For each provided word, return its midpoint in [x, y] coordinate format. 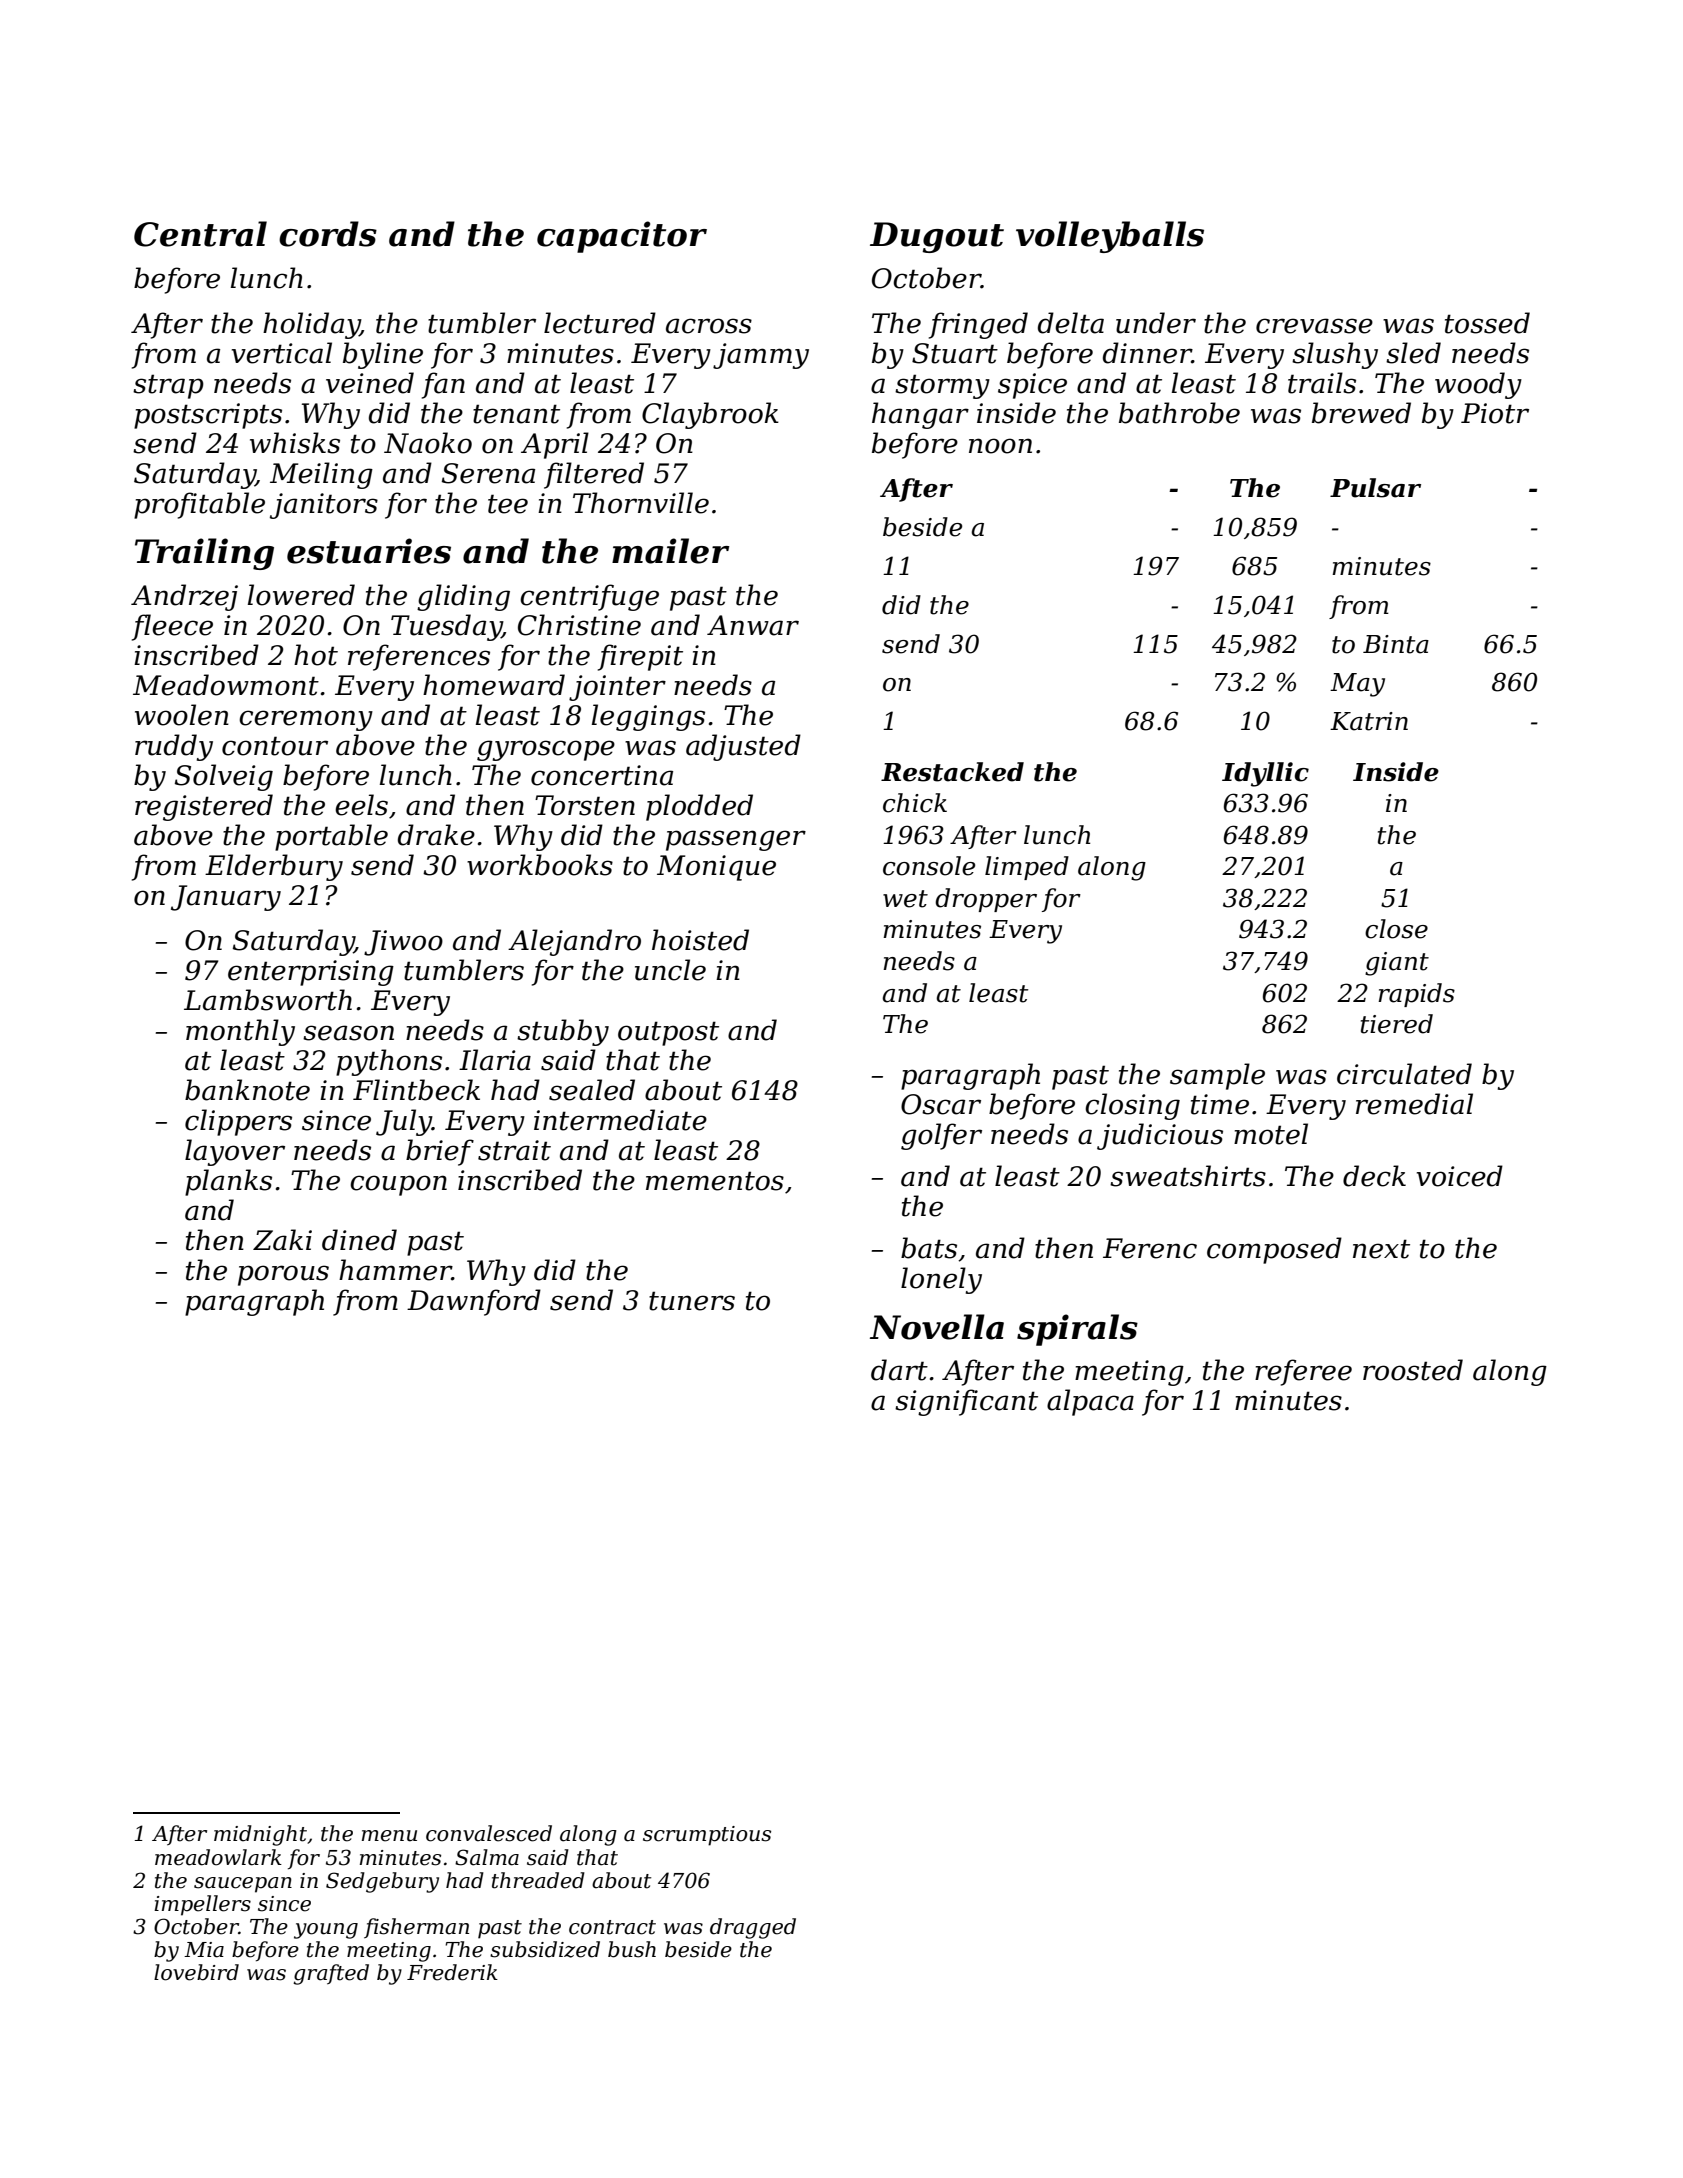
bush [632, 1949]
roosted [1413, 1370]
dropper [986, 900]
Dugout [937, 237]
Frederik [452, 1972]
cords [328, 234]
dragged [753, 1928]
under [1156, 323]
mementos [715, 1181]
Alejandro [574, 942]
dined [359, 1240]
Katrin [1369, 721]
